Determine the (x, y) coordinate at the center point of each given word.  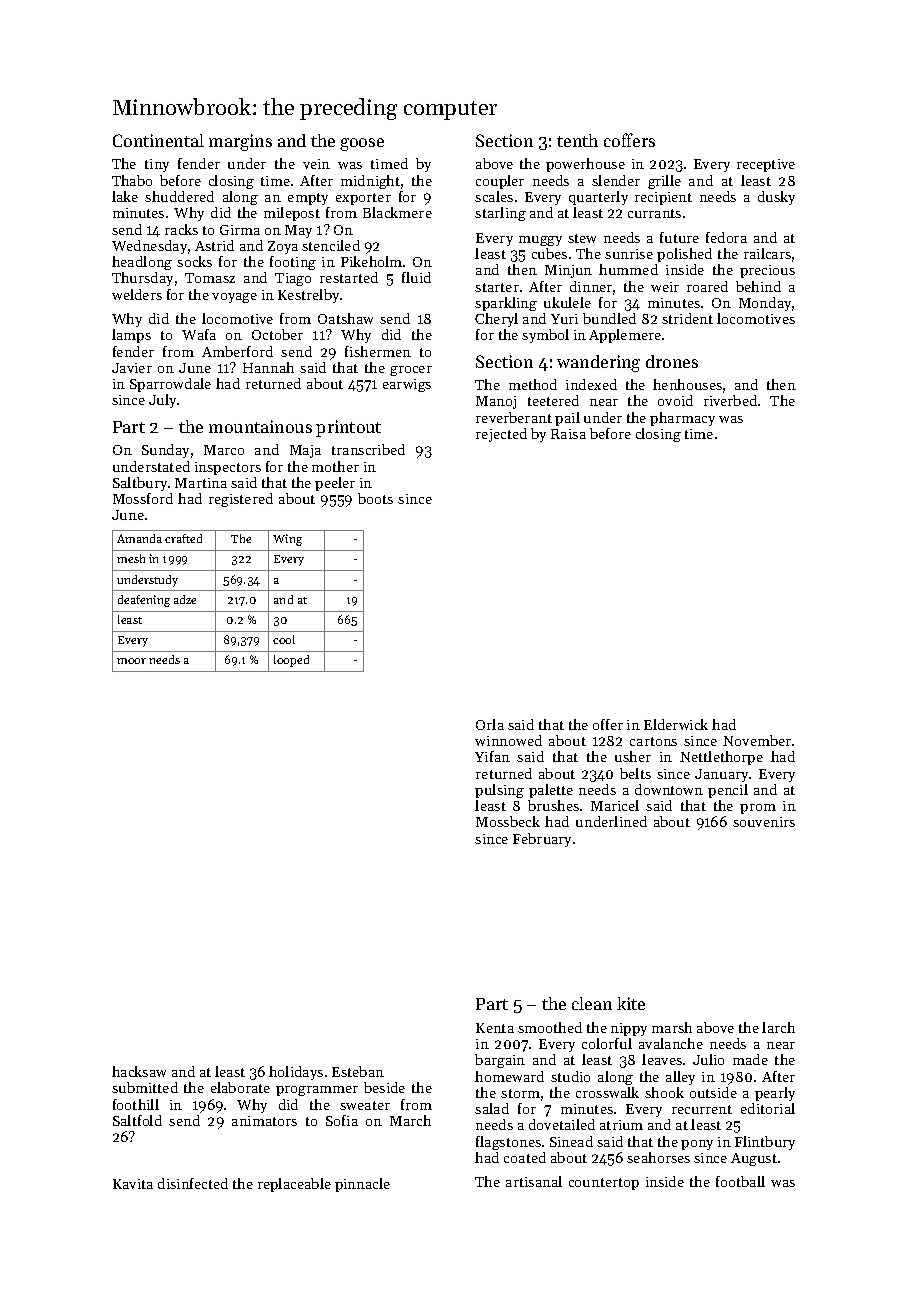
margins (240, 142)
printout (348, 428)
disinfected (193, 1183)
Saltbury (140, 484)
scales (494, 196)
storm (520, 1093)
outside (713, 1092)
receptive (766, 165)
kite (631, 1003)
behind (758, 286)
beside (384, 1087)
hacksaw (139, 1071)
